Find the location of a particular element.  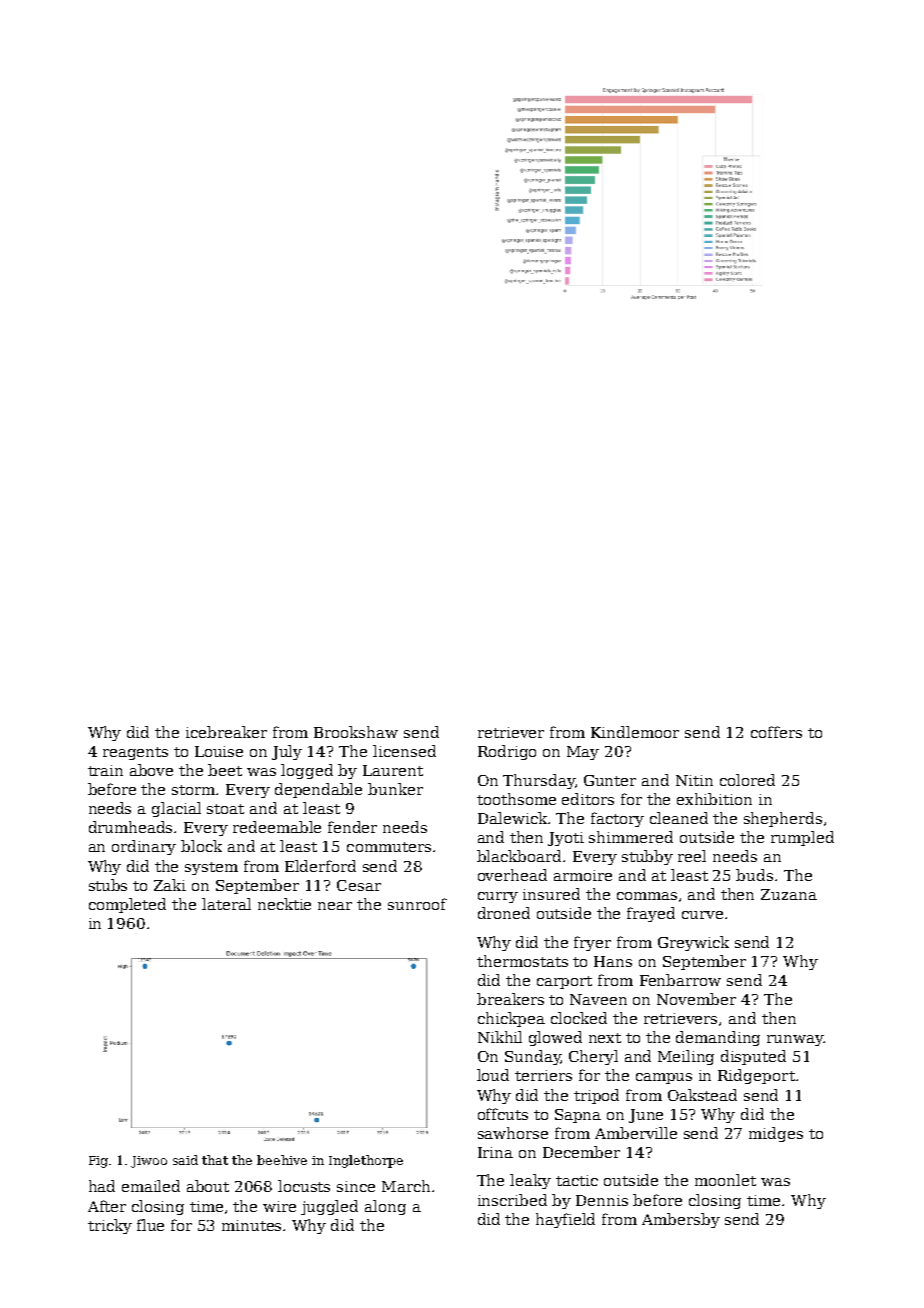

Kindlemoor is located at coordinates (635, 732).
